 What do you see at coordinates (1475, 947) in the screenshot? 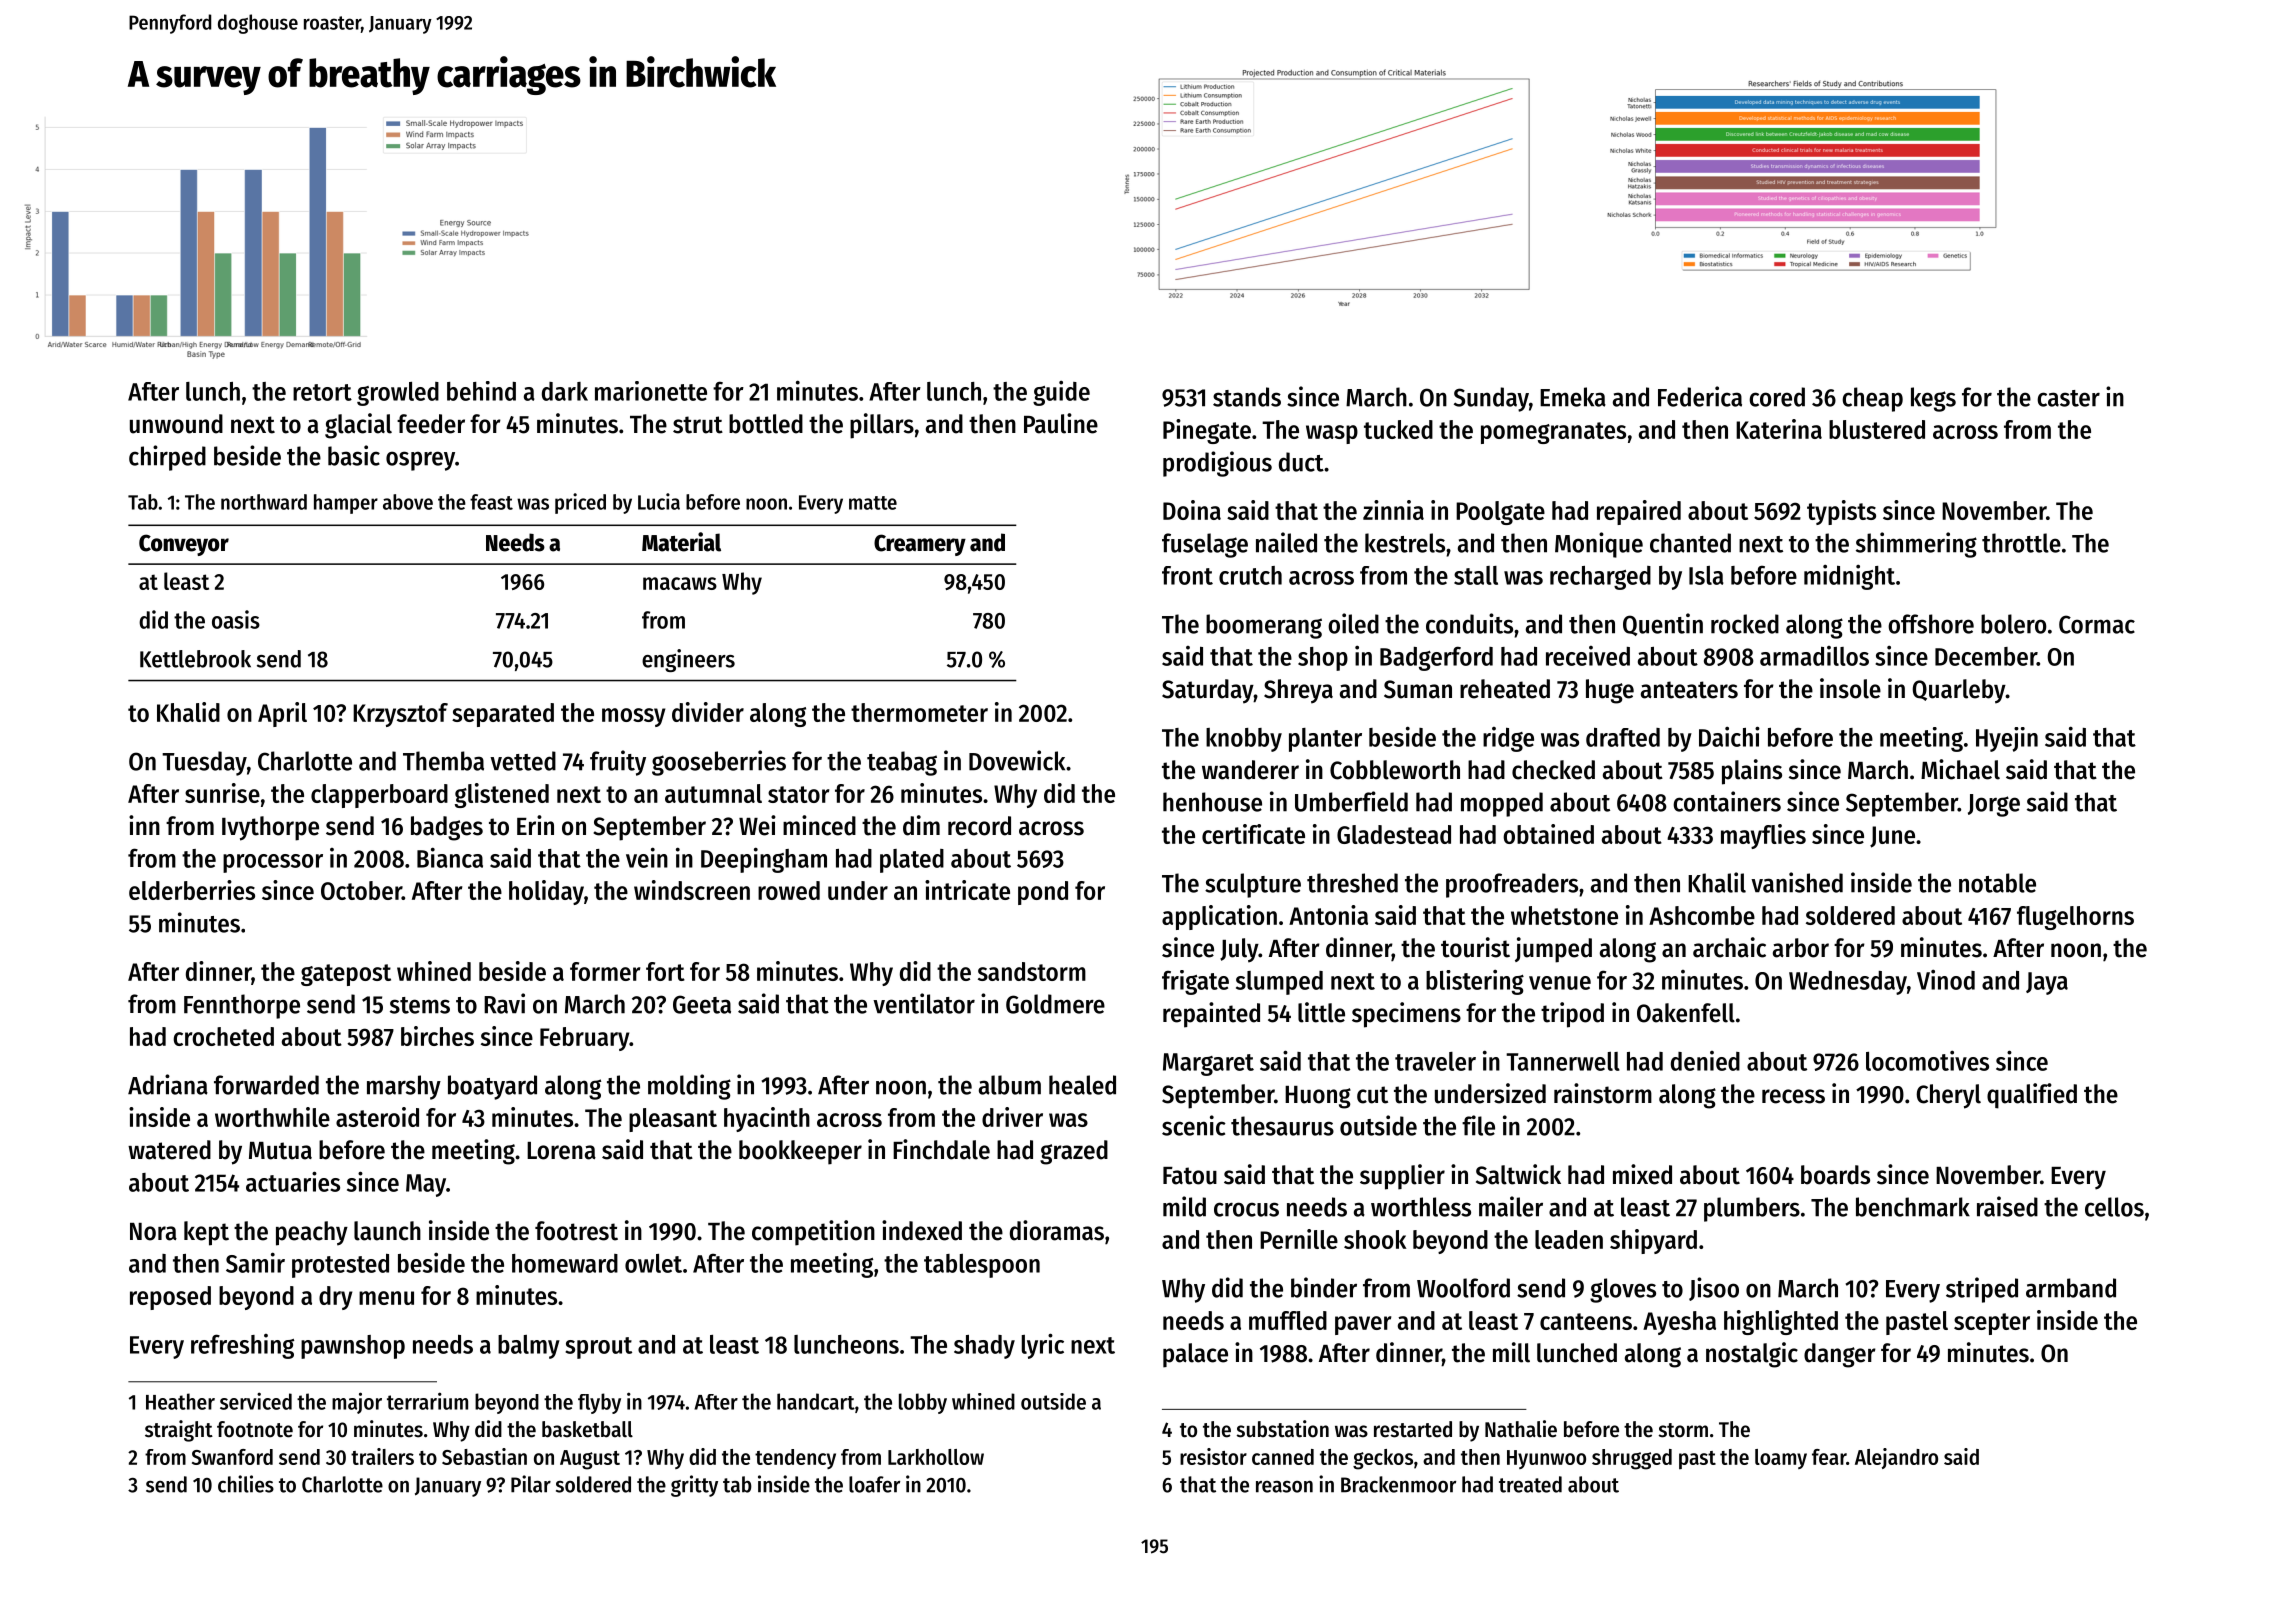
I see `tourist` at bounding box center [1475, 947].
